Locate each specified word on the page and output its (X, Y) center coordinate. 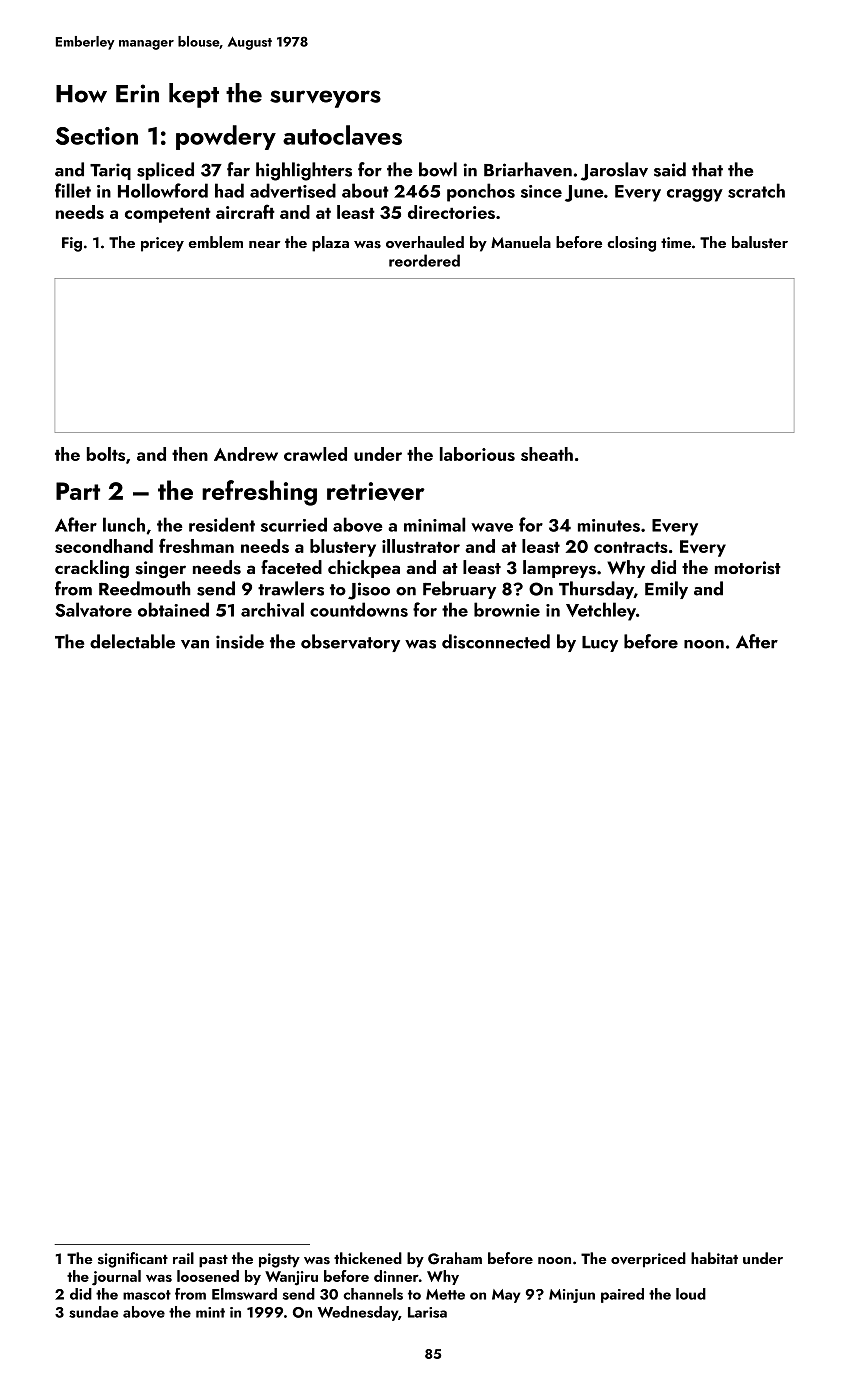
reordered (424, 260)
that (707, 169)
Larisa (427, 1312)
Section (97, 136)
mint (210, 1312)
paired (622, 1295)
